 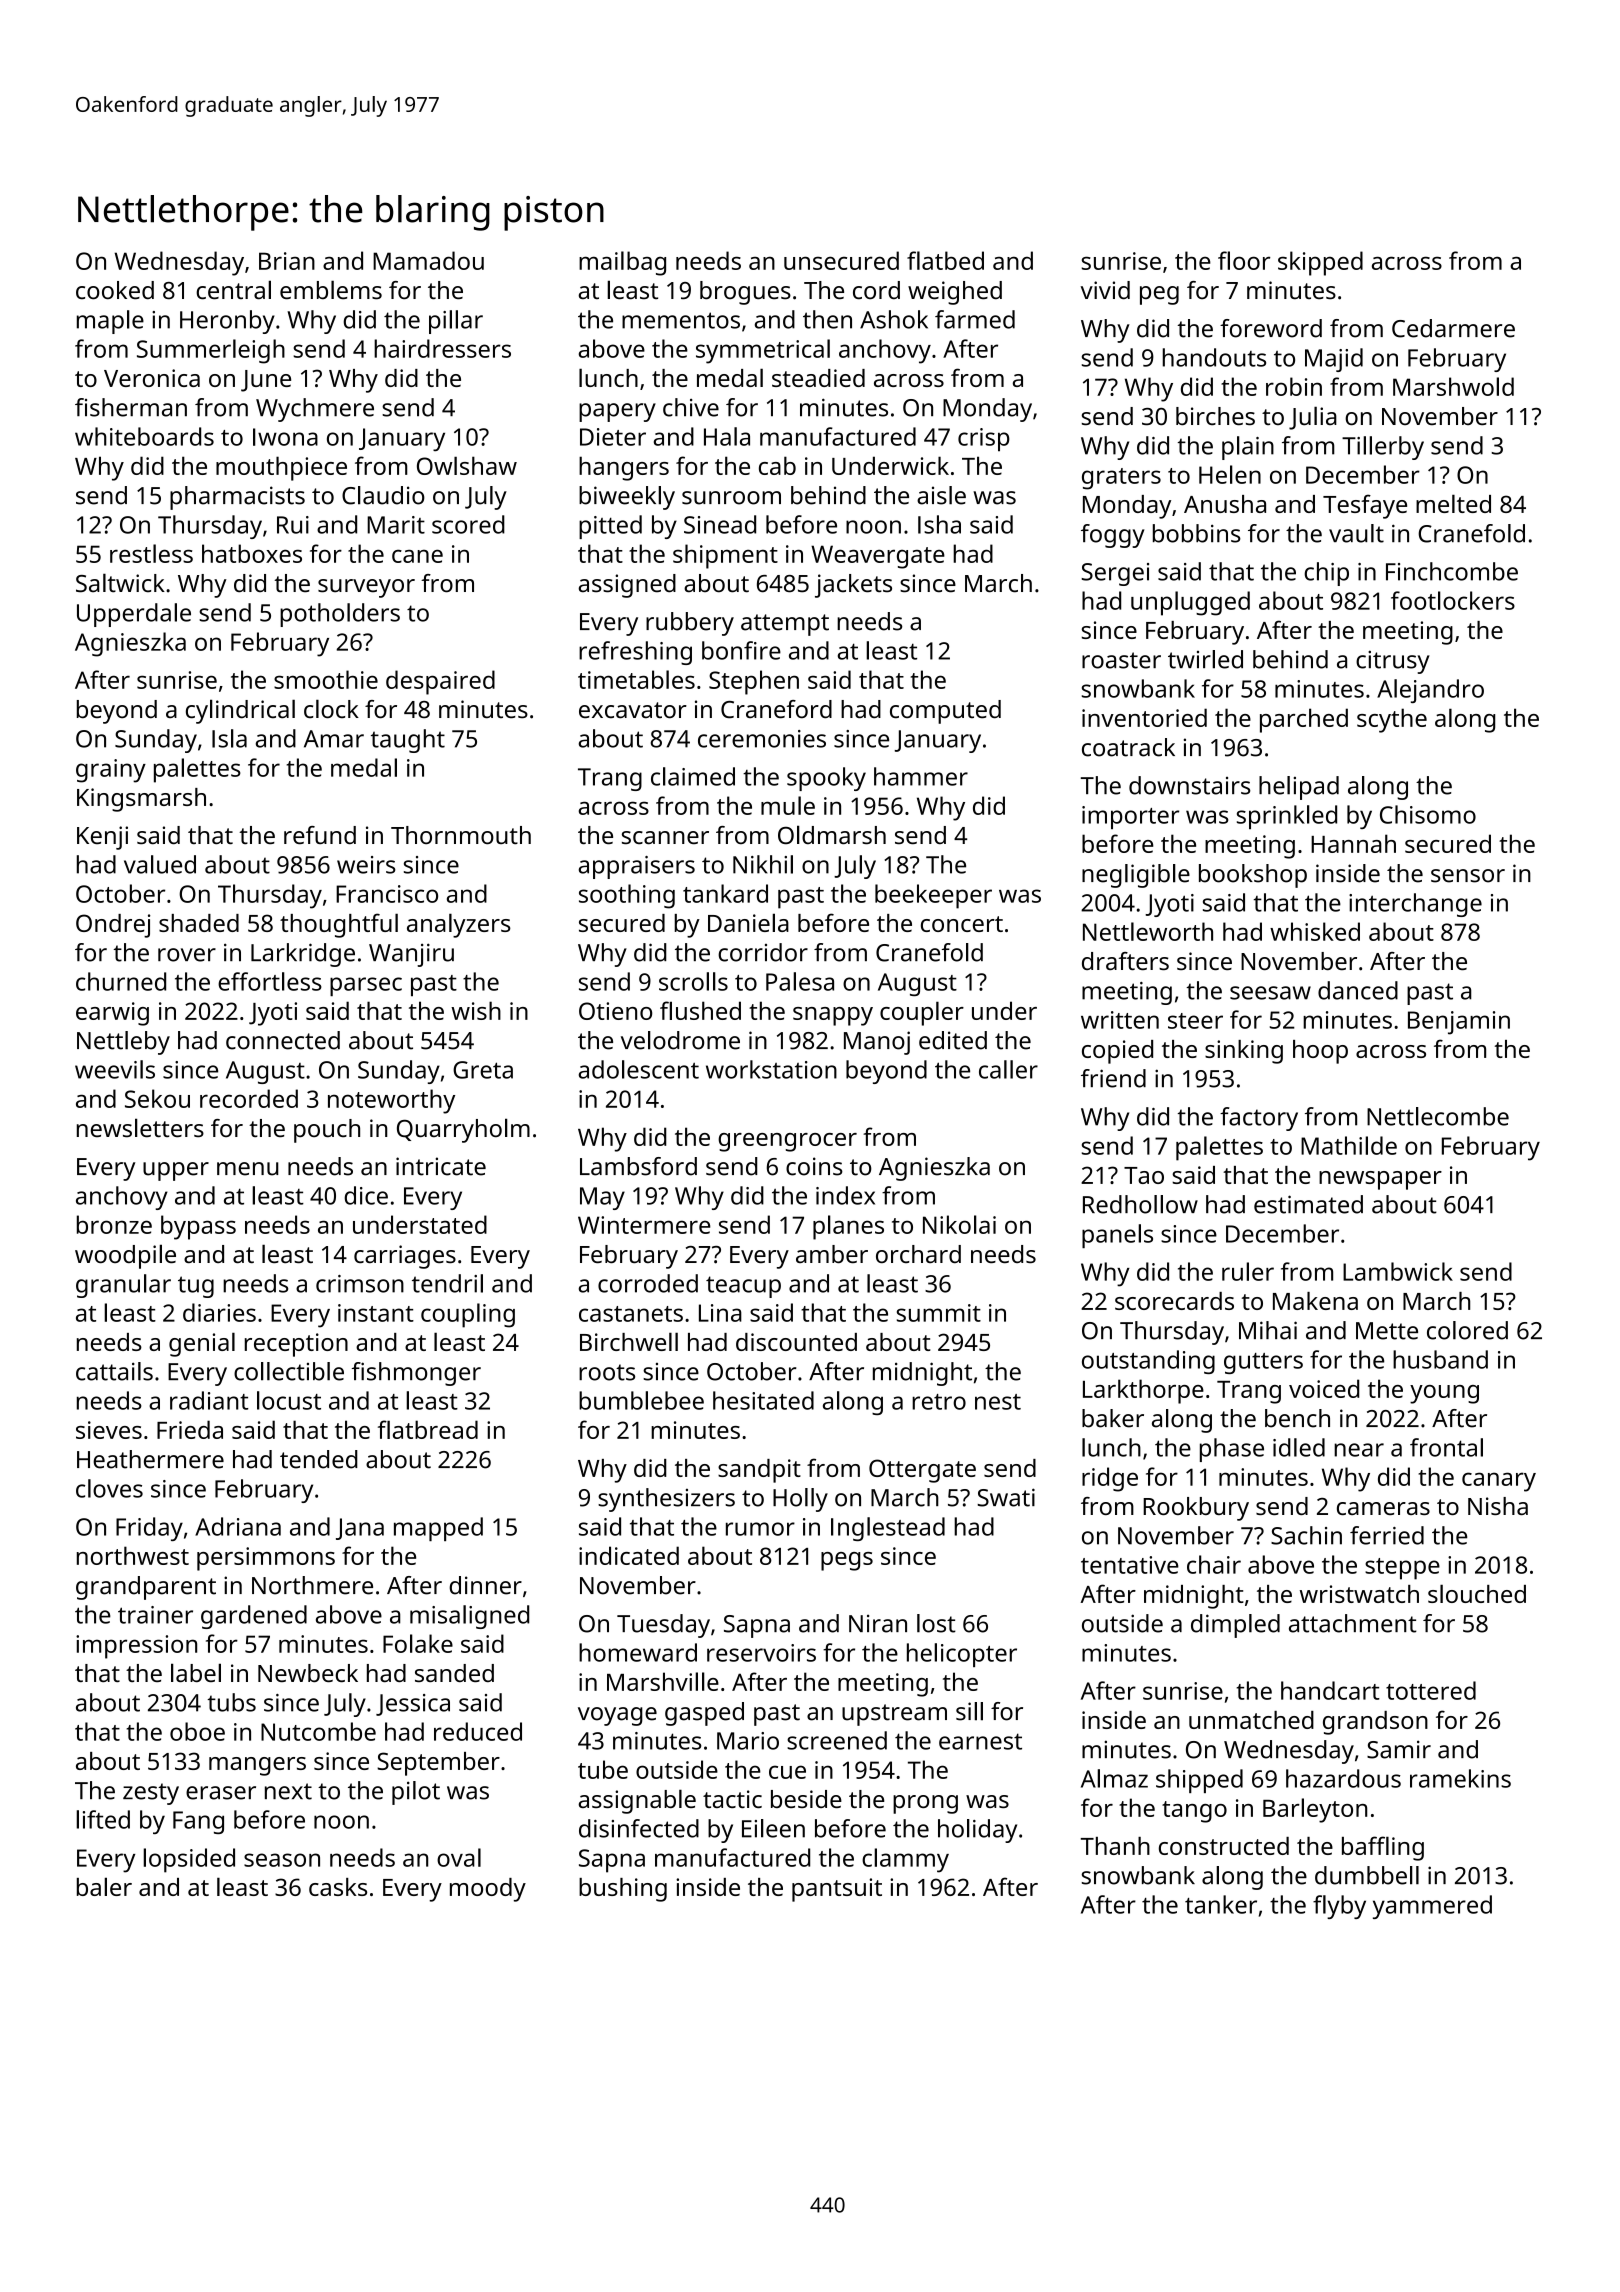 I want to click on Brian, so click(x=287, y=261).
